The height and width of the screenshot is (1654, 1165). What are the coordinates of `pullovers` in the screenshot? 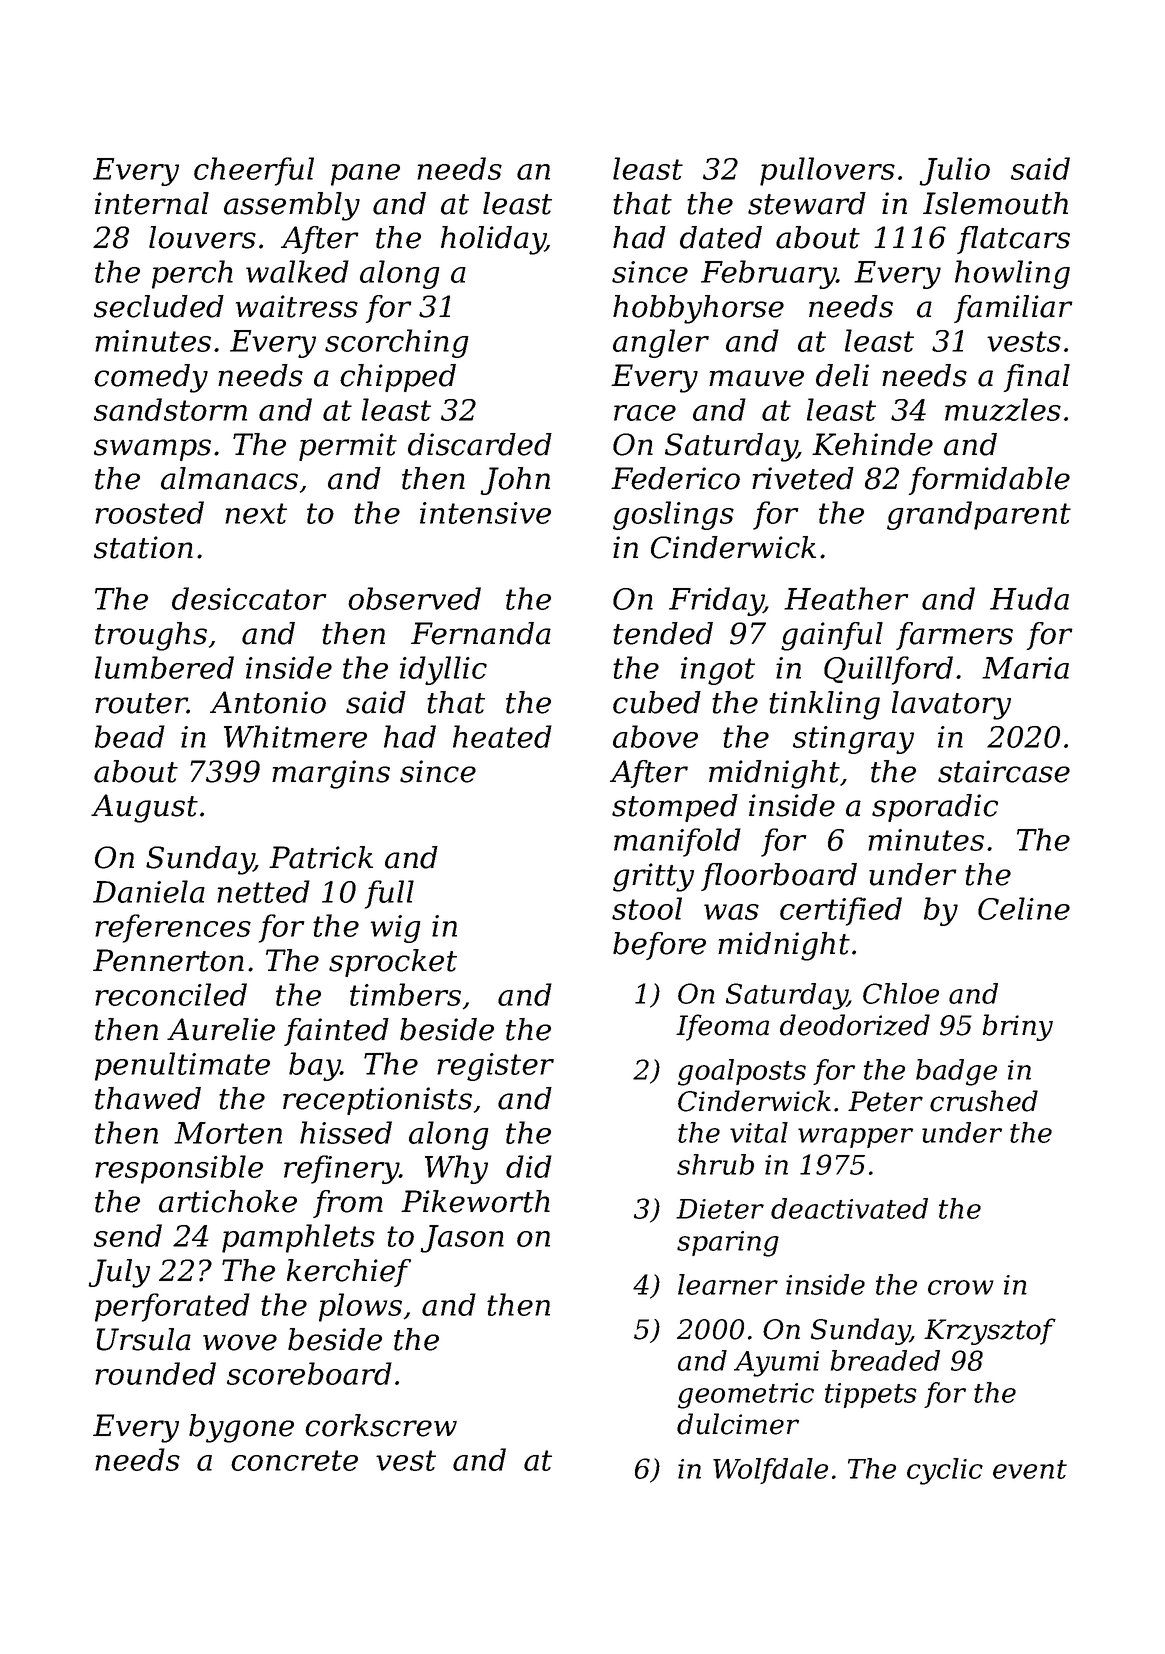 It's located at (827, 171).
